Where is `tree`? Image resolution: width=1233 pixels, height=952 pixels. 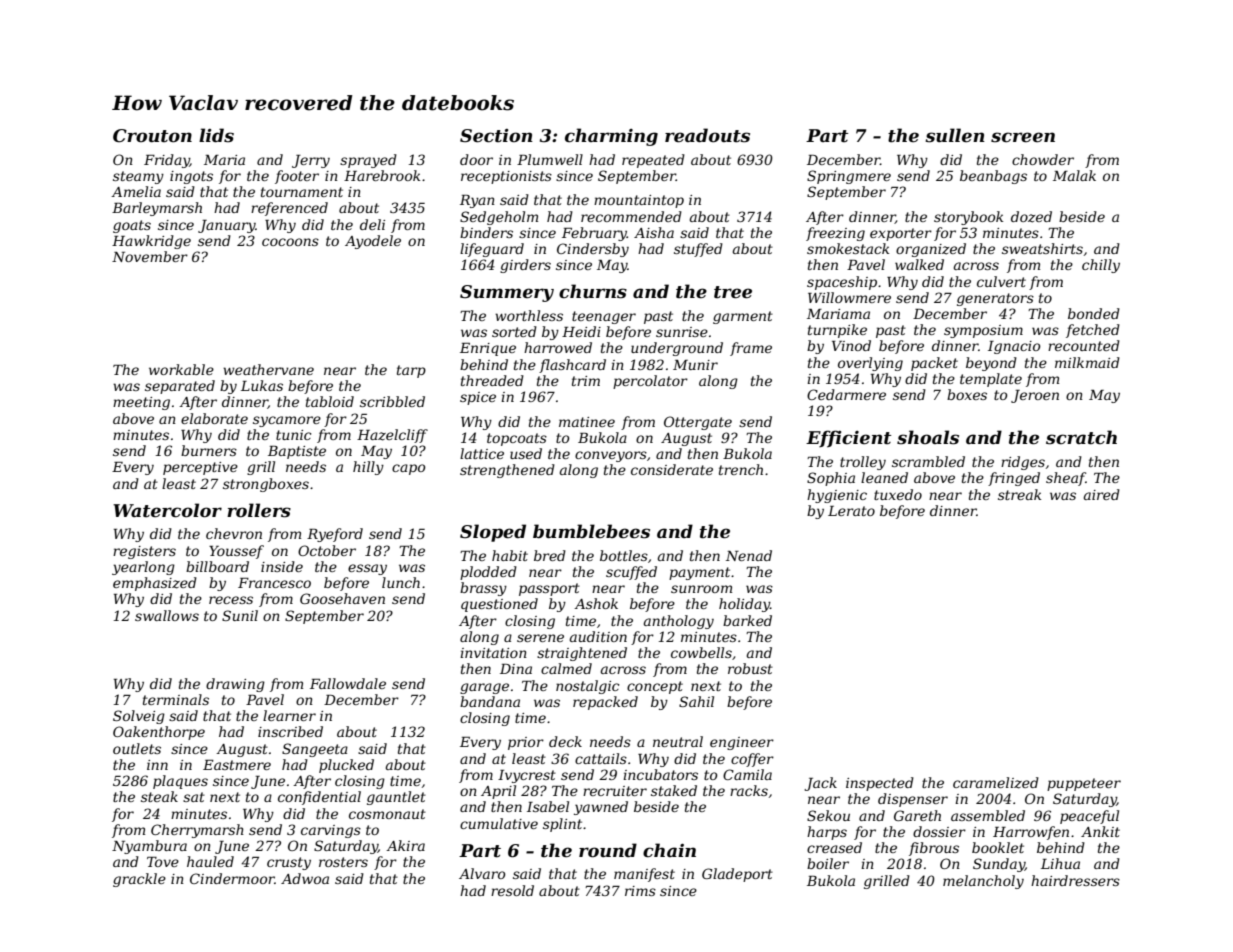
tree is located at coordinates (733, 292).
